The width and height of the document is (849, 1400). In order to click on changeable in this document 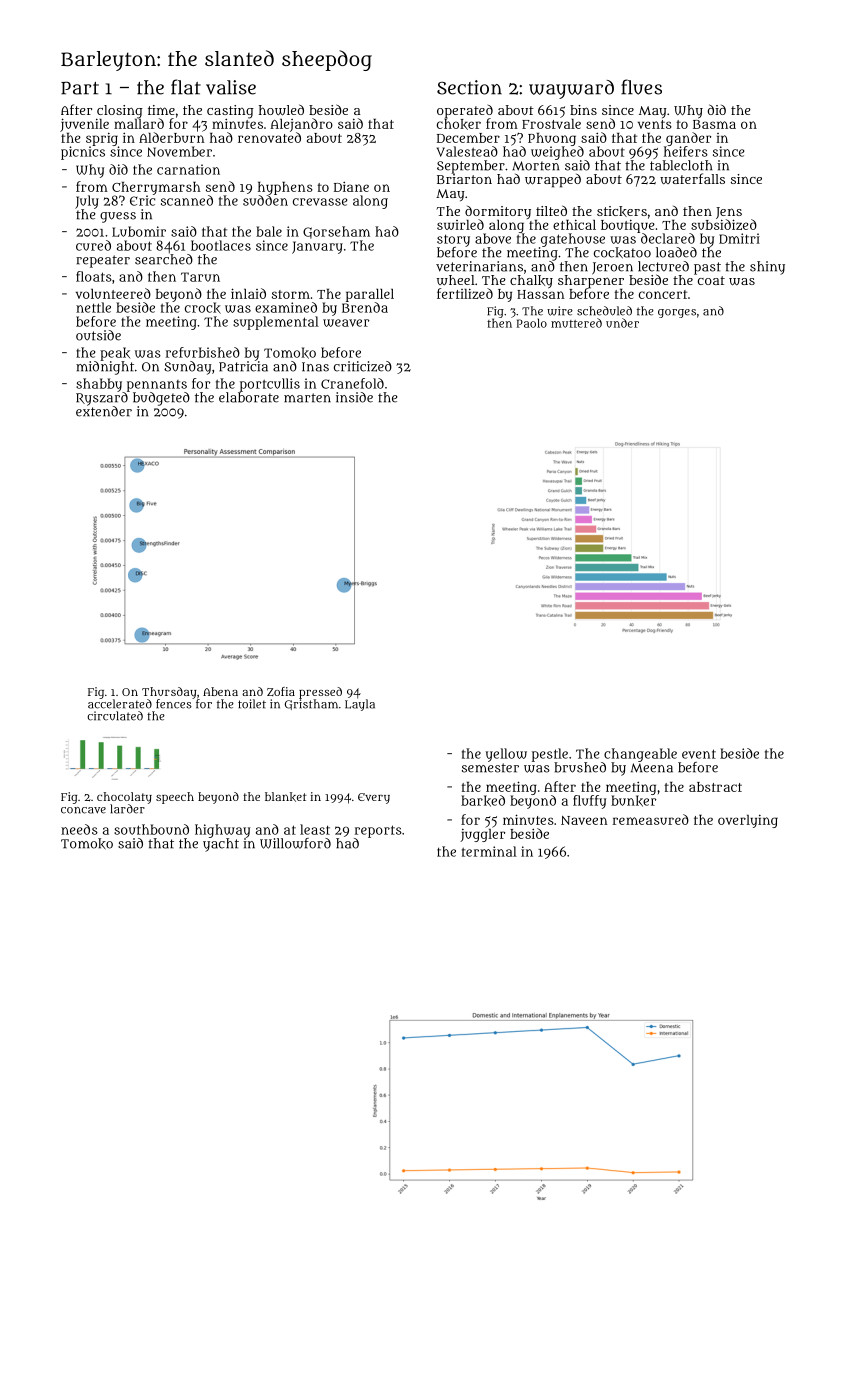, I will do `click(640, 755)`.
